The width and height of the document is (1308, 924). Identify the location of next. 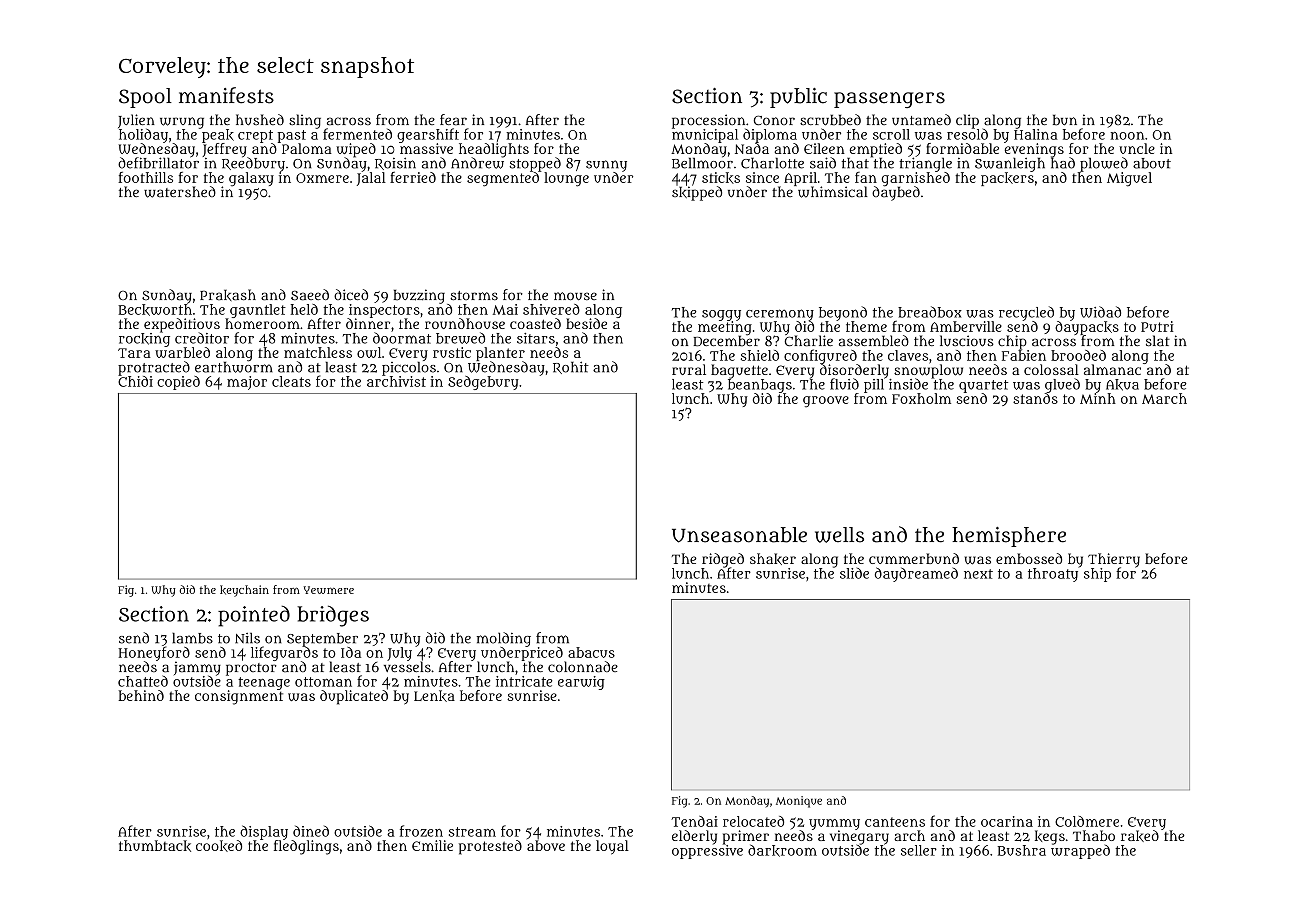
(978, 574).
